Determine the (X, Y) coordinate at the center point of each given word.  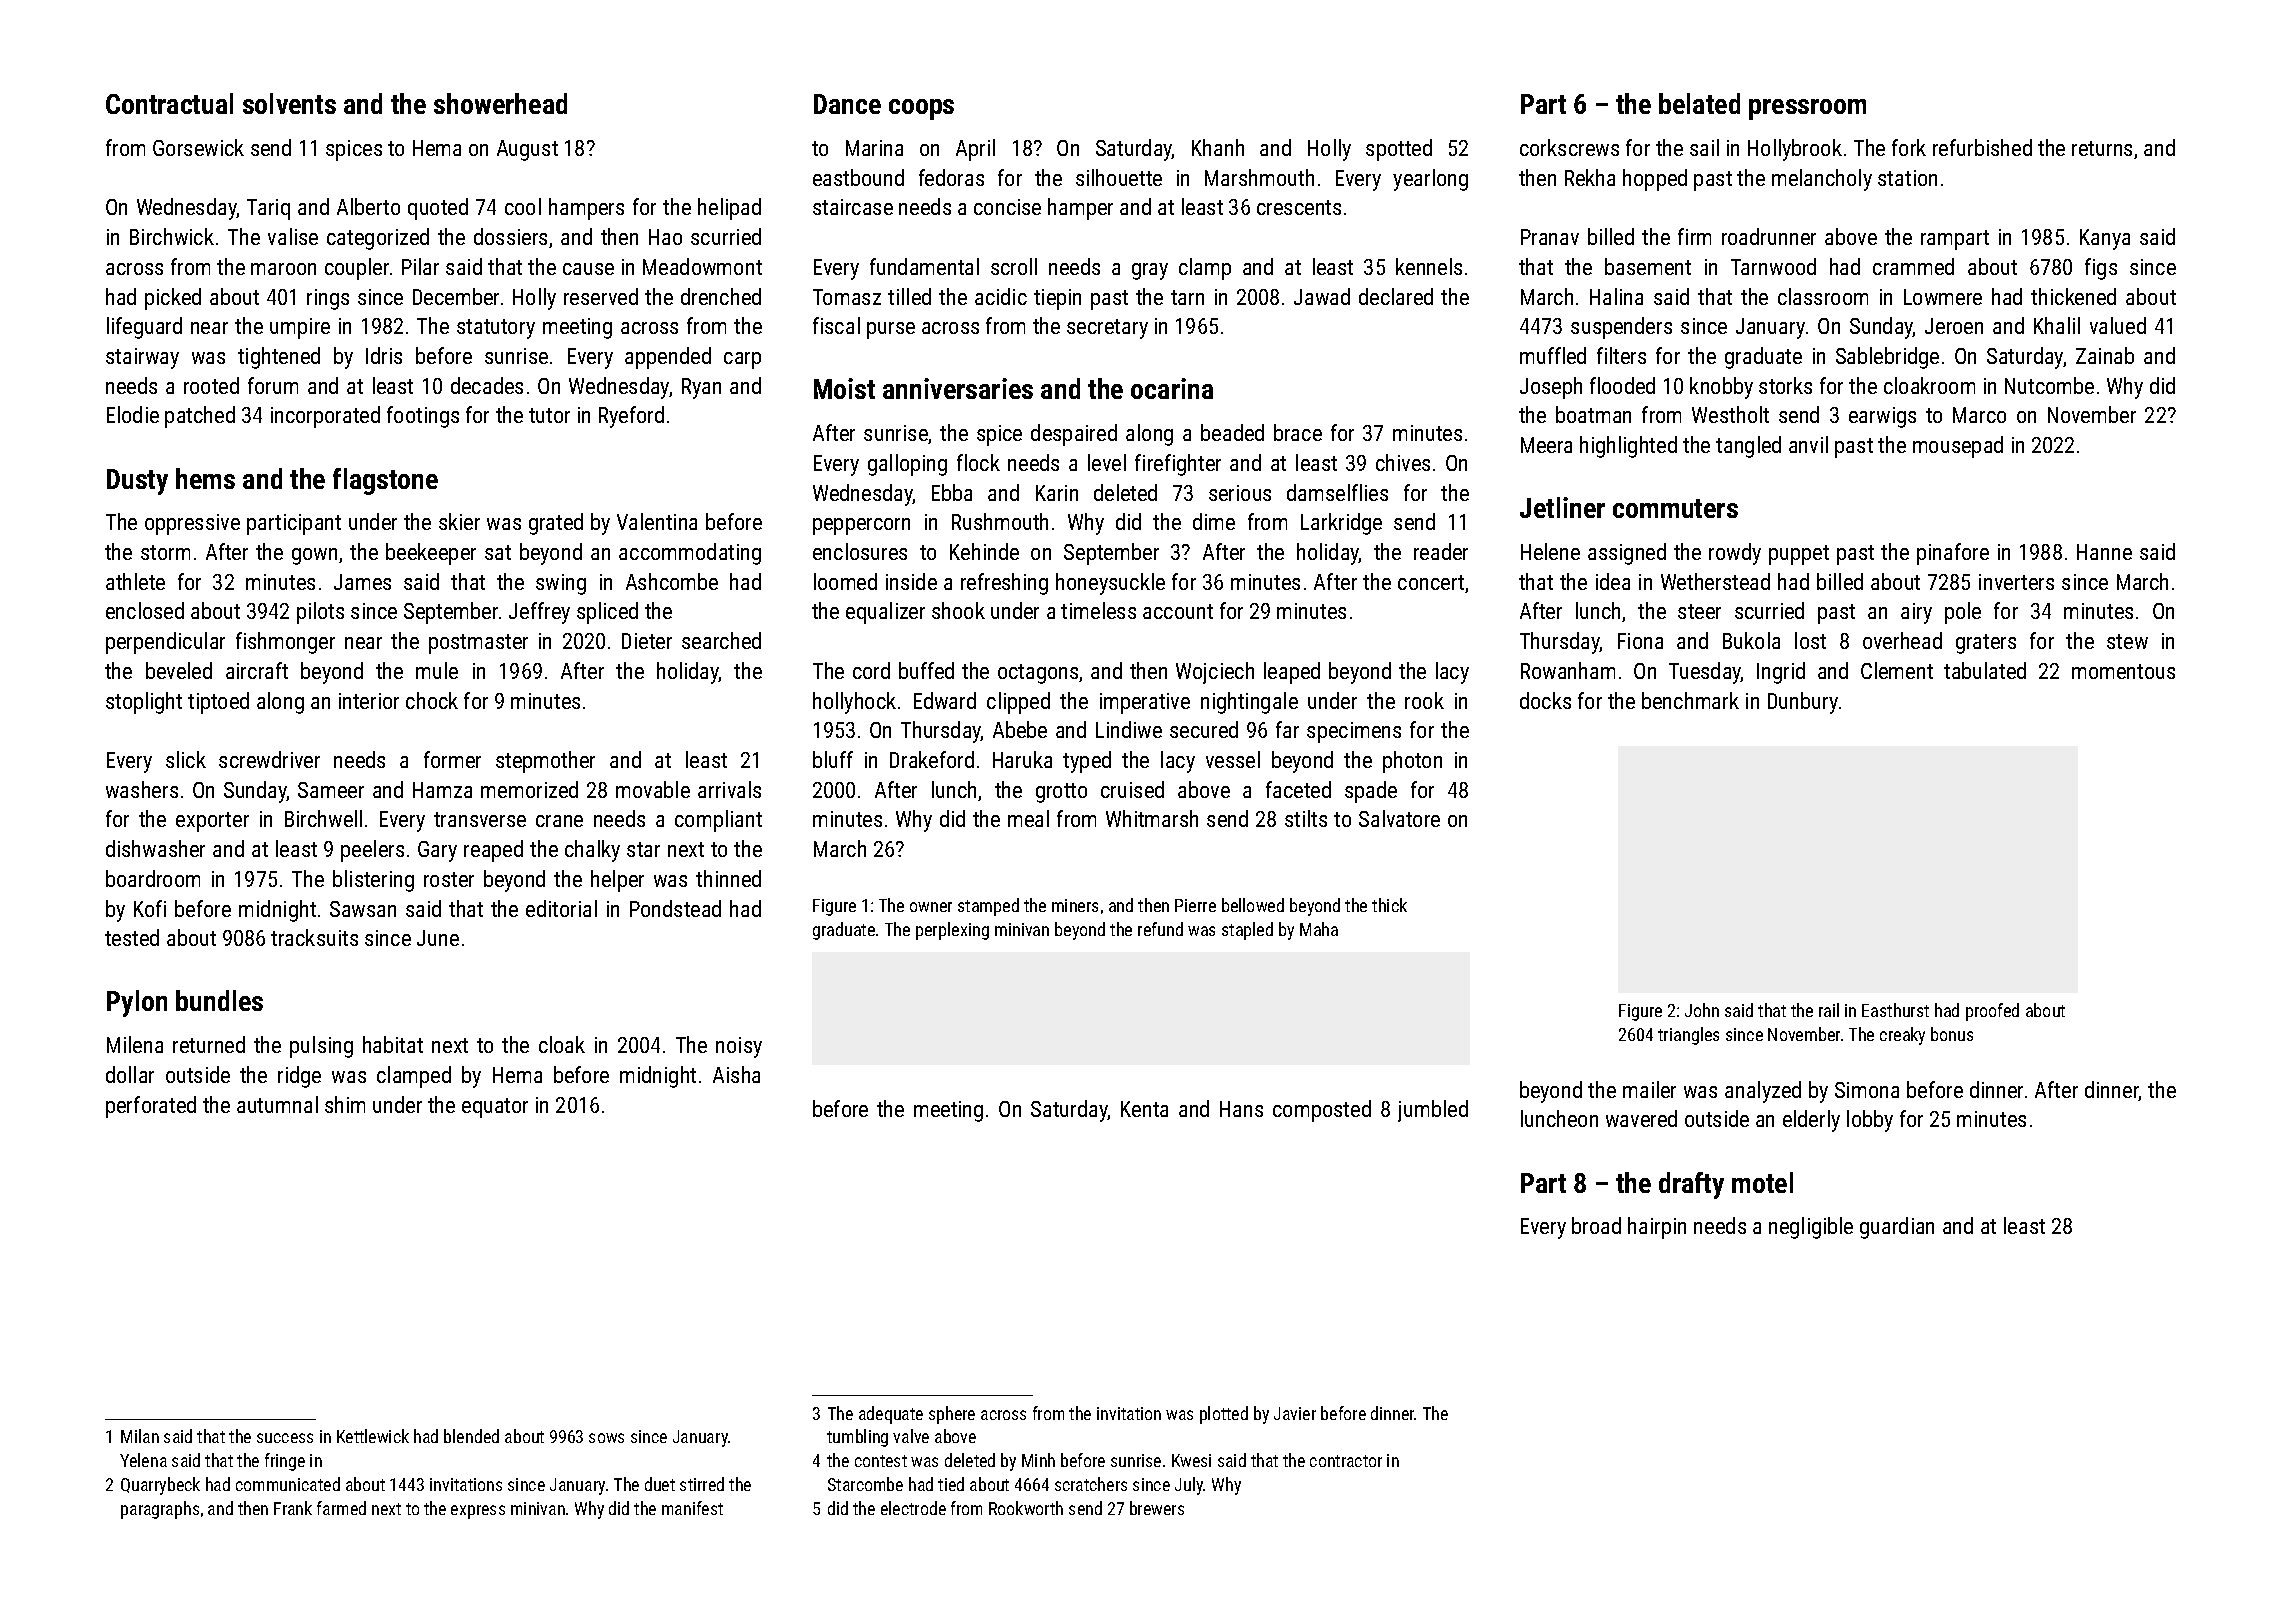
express (478, 1512)
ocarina (1172, 388)
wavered (1641, 1118)
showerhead (500, 103)
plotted (1224, 1415)
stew (2127, 641)
